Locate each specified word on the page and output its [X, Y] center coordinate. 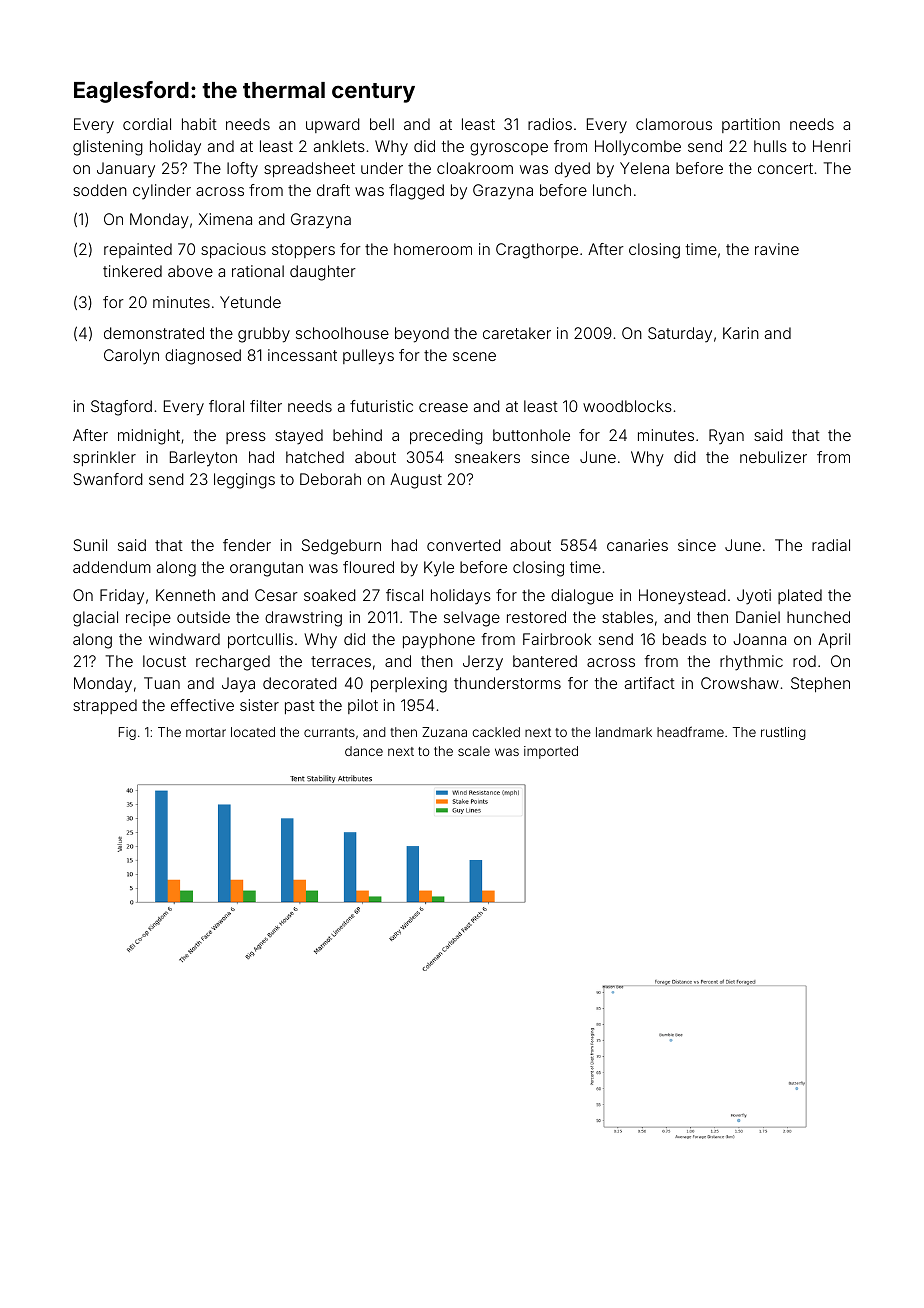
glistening [108, 148]
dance [364, 751]
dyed [572, 170]
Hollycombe [638, 148]
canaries [637, 545]
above [190, 271]
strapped [105, 706]
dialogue [582, 597]
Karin [741, 333]
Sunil [90, 545]
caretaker [517, 333]
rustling [783, 733]
